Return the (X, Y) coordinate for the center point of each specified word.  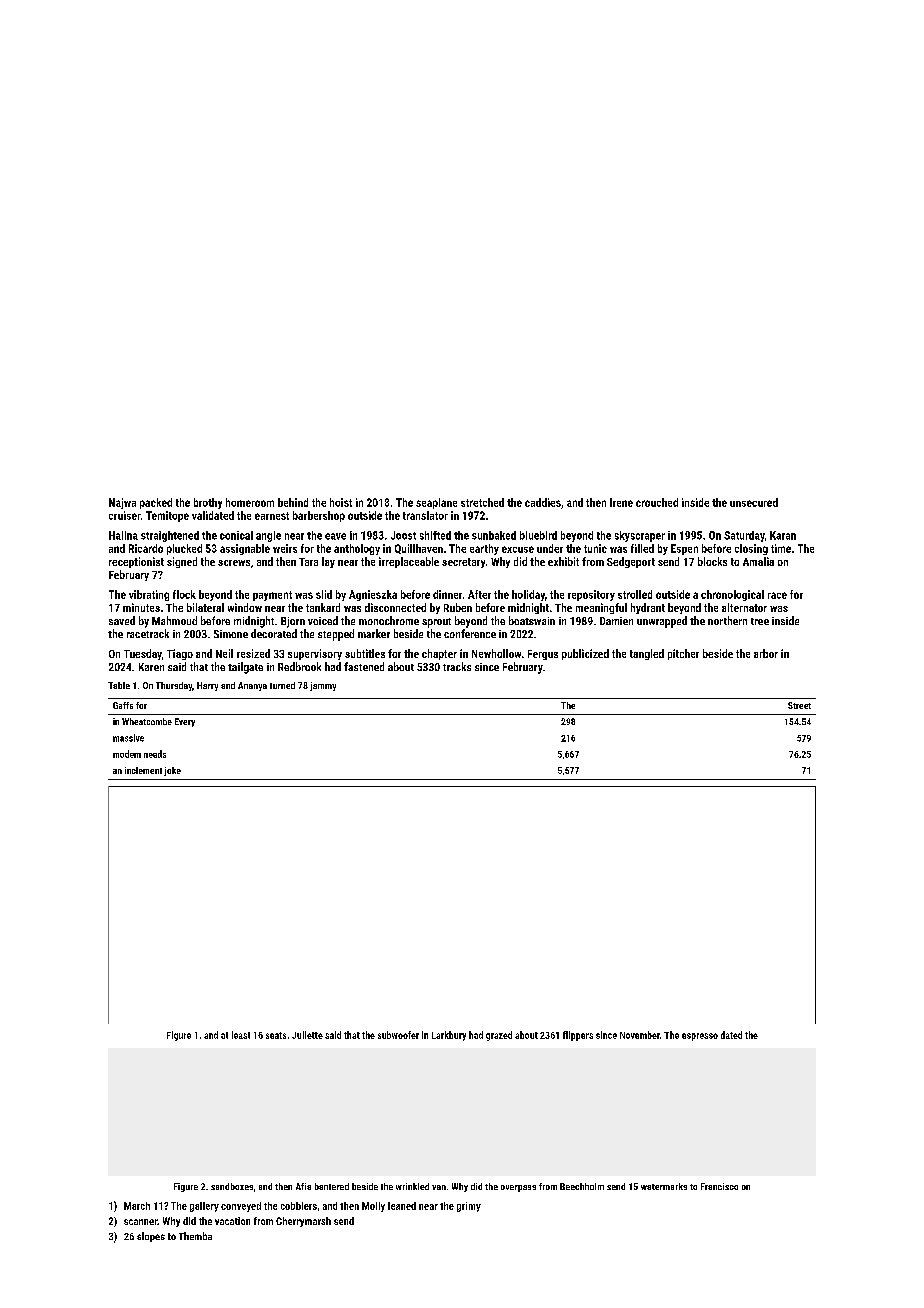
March (137, 1206)
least (241, 1035)
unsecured (754, 502)
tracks (457, 666)
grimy (469, 1207)
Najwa (122, 503)
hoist (341, 502)
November (640, 1035)
